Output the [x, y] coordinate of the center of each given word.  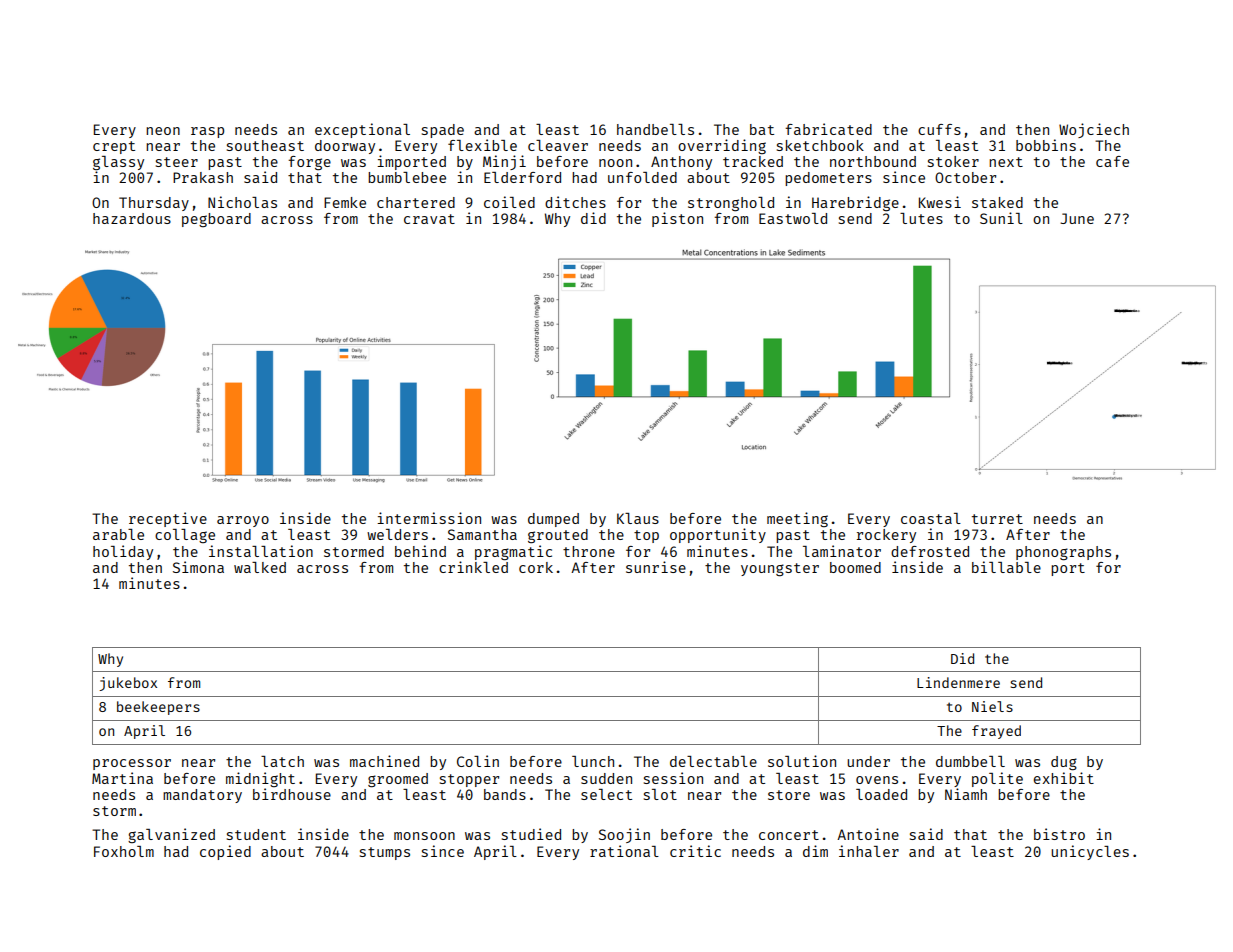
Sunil [1001, 218]
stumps [385, 853]
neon [163, 131]
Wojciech [1094, 130]
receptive [168, 519]
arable [118, 534]
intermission [429, 518]
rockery [886, 536]
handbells [655, 129]
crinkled [473, 567]
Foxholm [124, 851]
